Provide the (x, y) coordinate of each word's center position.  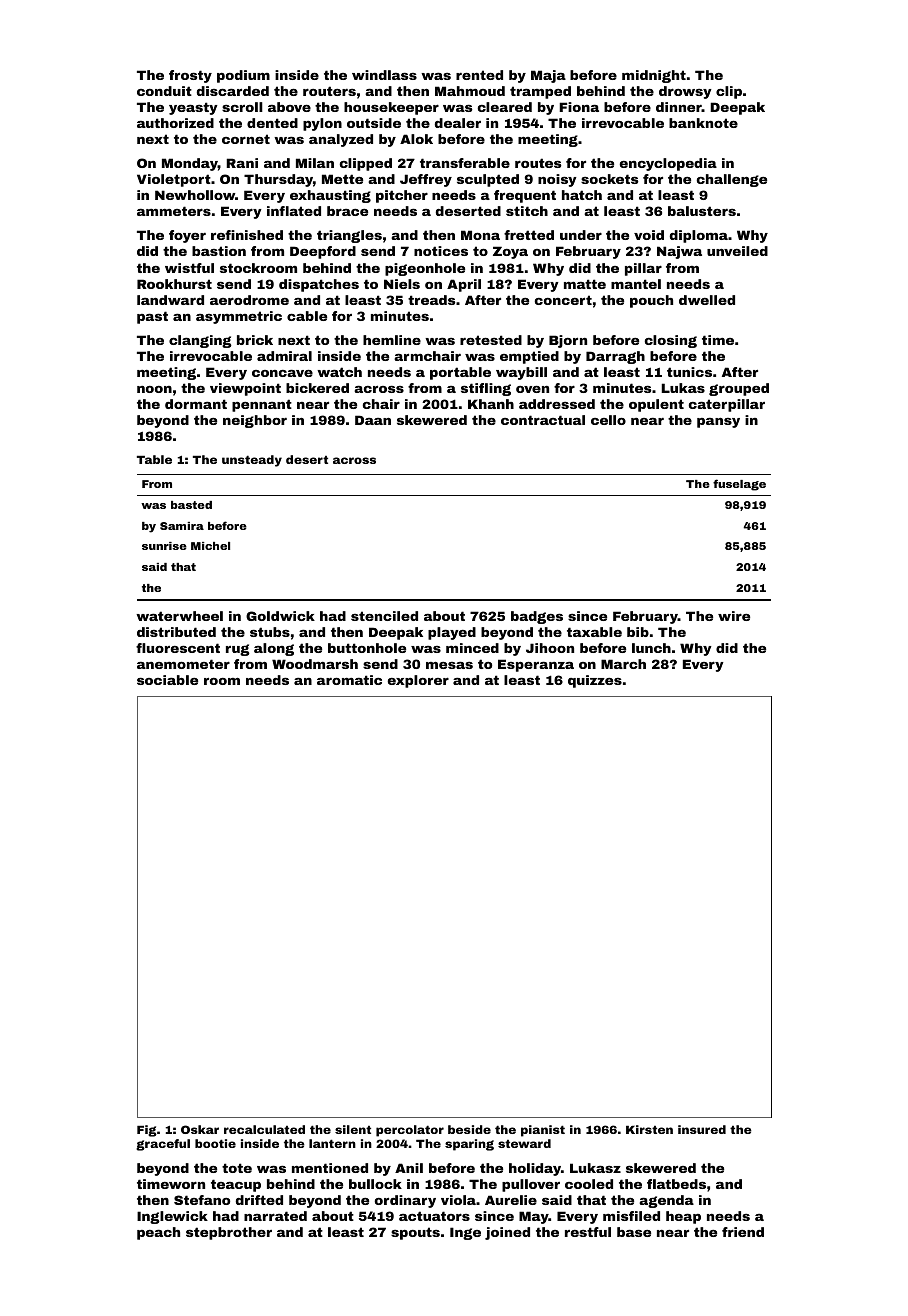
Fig (147, 1131)
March (623, 664)
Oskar (200, 1129)
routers (329, 91)
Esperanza (536, 665)
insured (702, 1129)
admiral (284, 356)
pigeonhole (425, 269)
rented (479, 75)
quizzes (595, 681)
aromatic (349, 680)
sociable (167, 680)
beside (469, 1129)
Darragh (615, 357)
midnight (654, 76)
